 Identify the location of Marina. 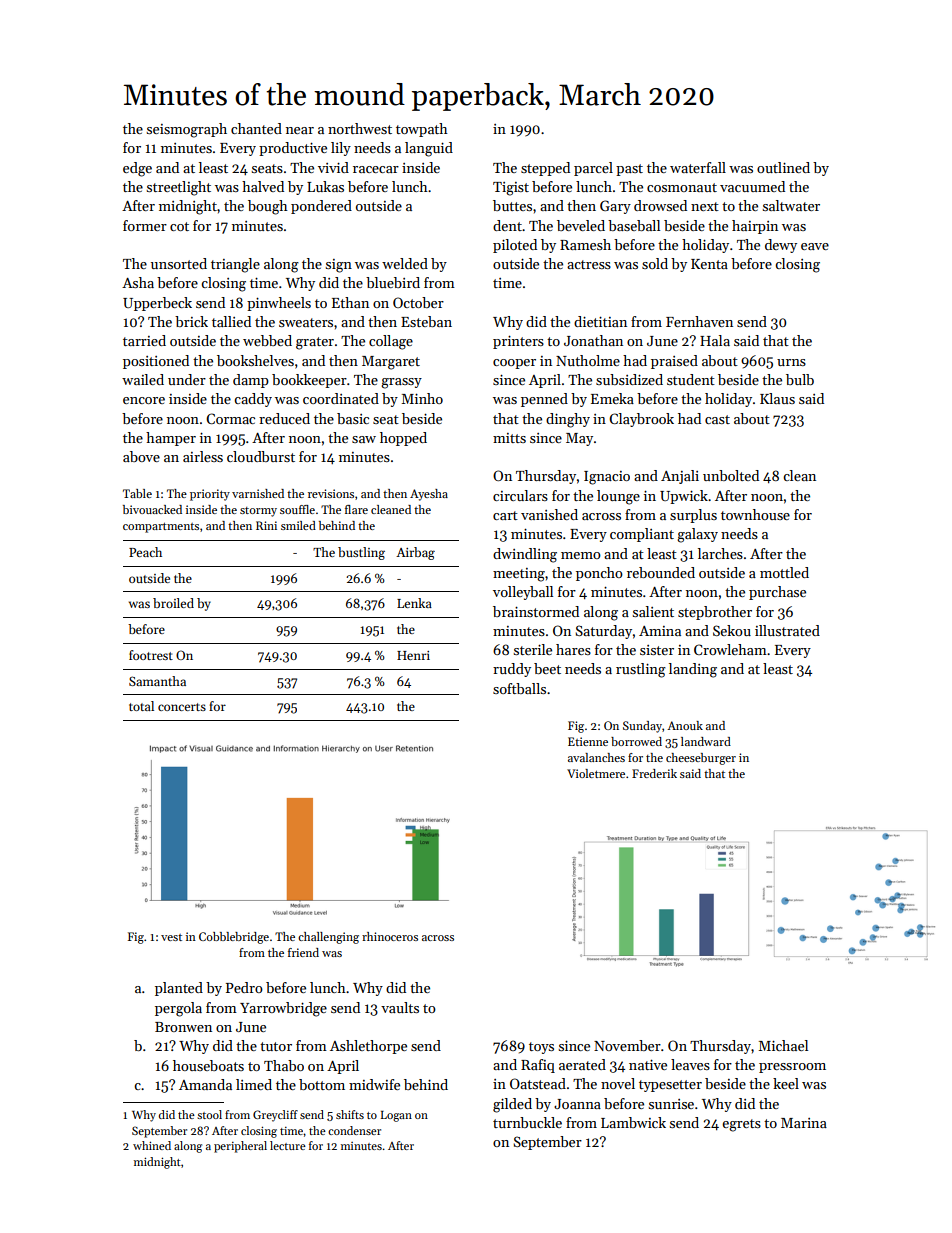
(804, 1123).
